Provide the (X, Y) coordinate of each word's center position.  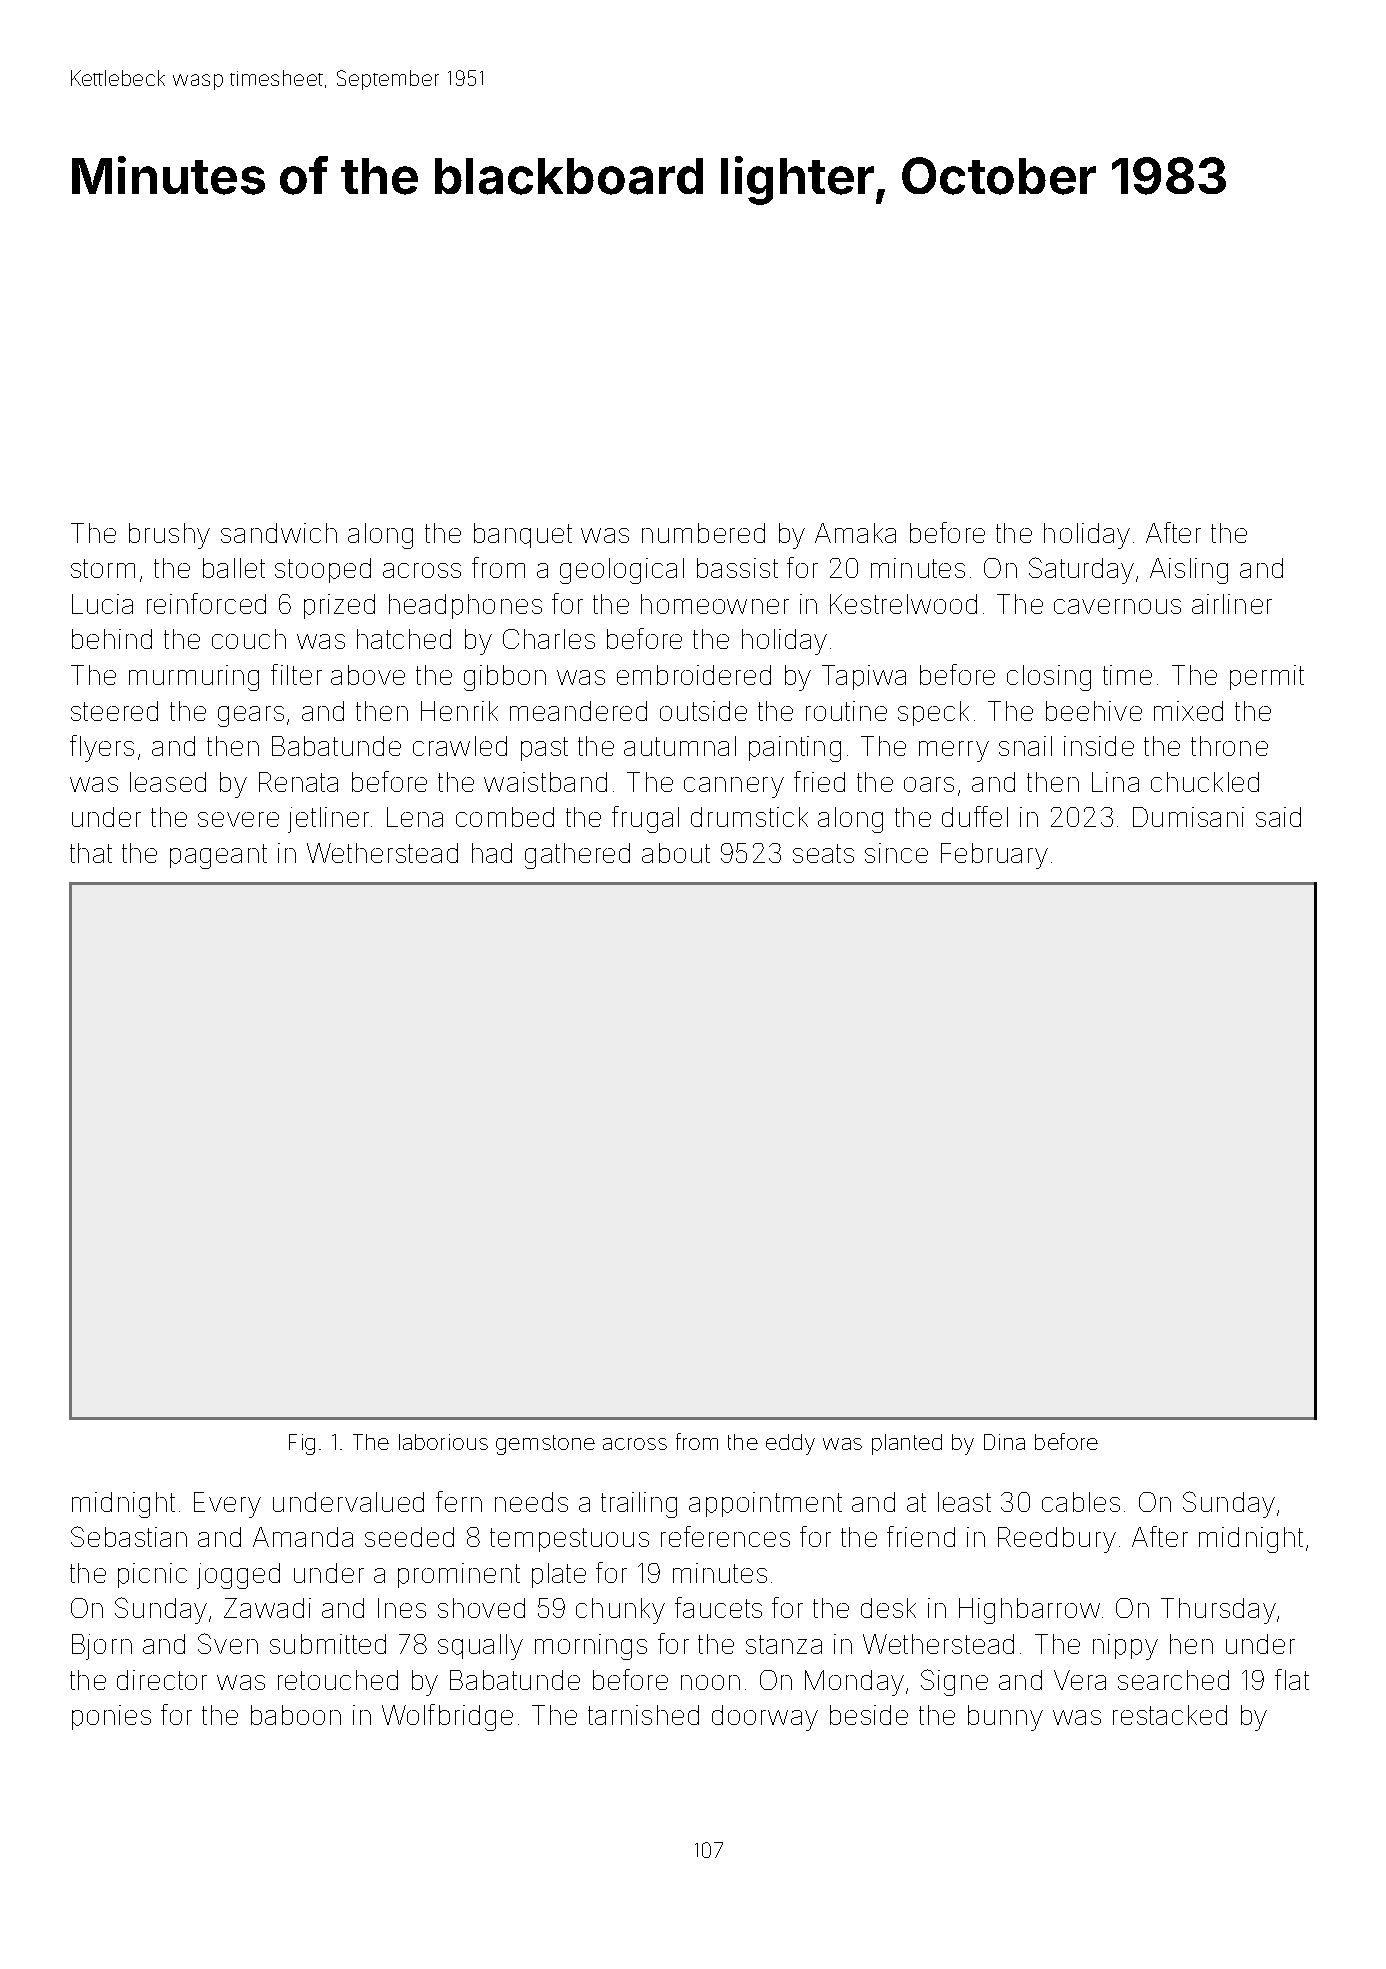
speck (933, 713)
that (91, 853)
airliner (1232, 604)
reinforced (206, 603)
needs (531, 1502)
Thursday (1218, 1611)
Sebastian (129, 1536)
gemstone (545, 1445)
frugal (645, 819)
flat (1292, 1679)
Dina (1004, 1442)
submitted (328, 1644)
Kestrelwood (903, 604)
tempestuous (569, 1540)
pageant (218, 856)
